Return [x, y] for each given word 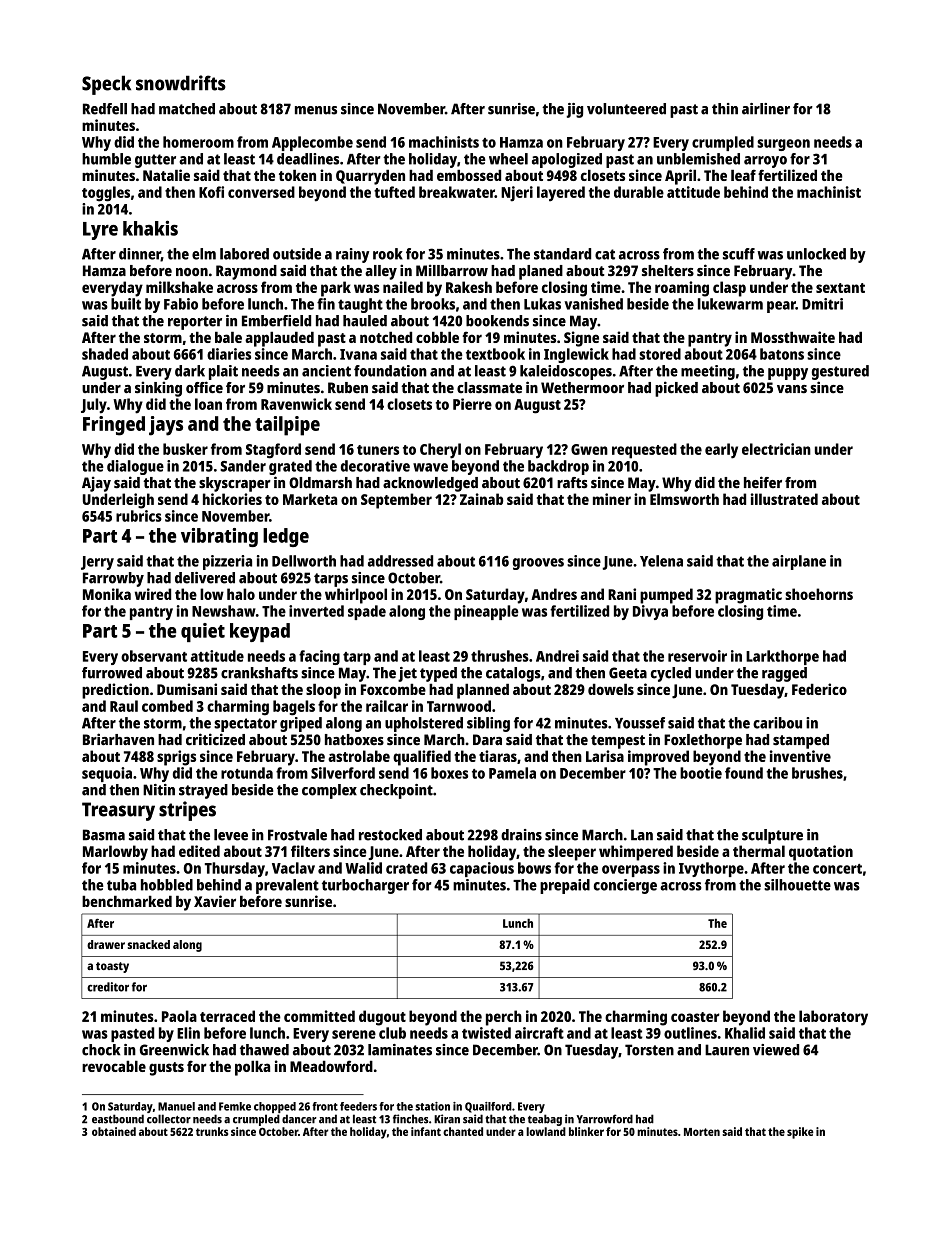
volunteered [626, 109]
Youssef [640, 723]
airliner [766, 109]
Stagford [273, 451]
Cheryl [440, 451]
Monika [107, 594]
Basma [104, 835]
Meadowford [331, 1066]
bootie [701, 773]
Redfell [105, 109]
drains [521, 835]
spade [367, 612]
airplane [799, 562]
